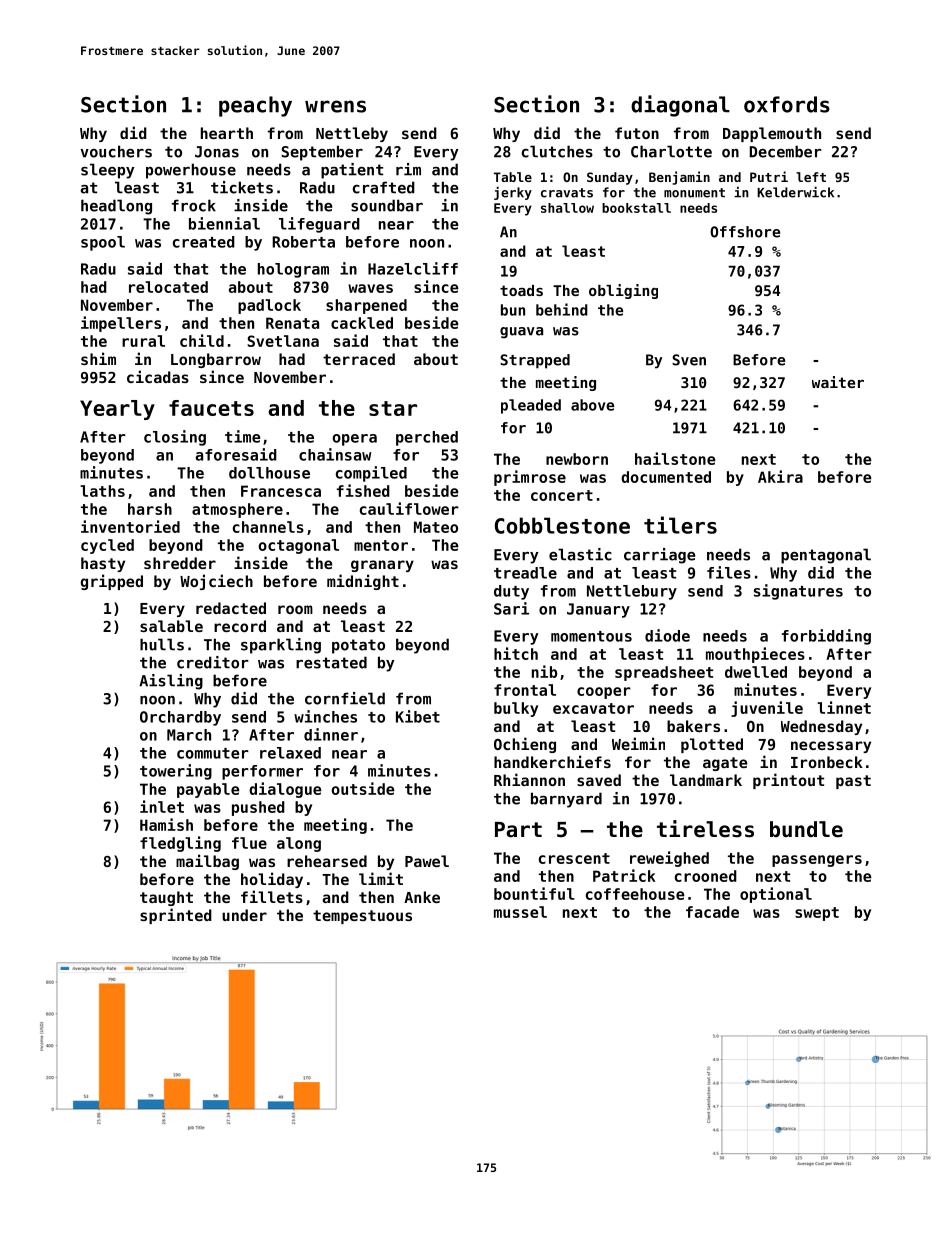 The width and height of the image is (952, 1233). I want to click on concert, so click(562, 495).
